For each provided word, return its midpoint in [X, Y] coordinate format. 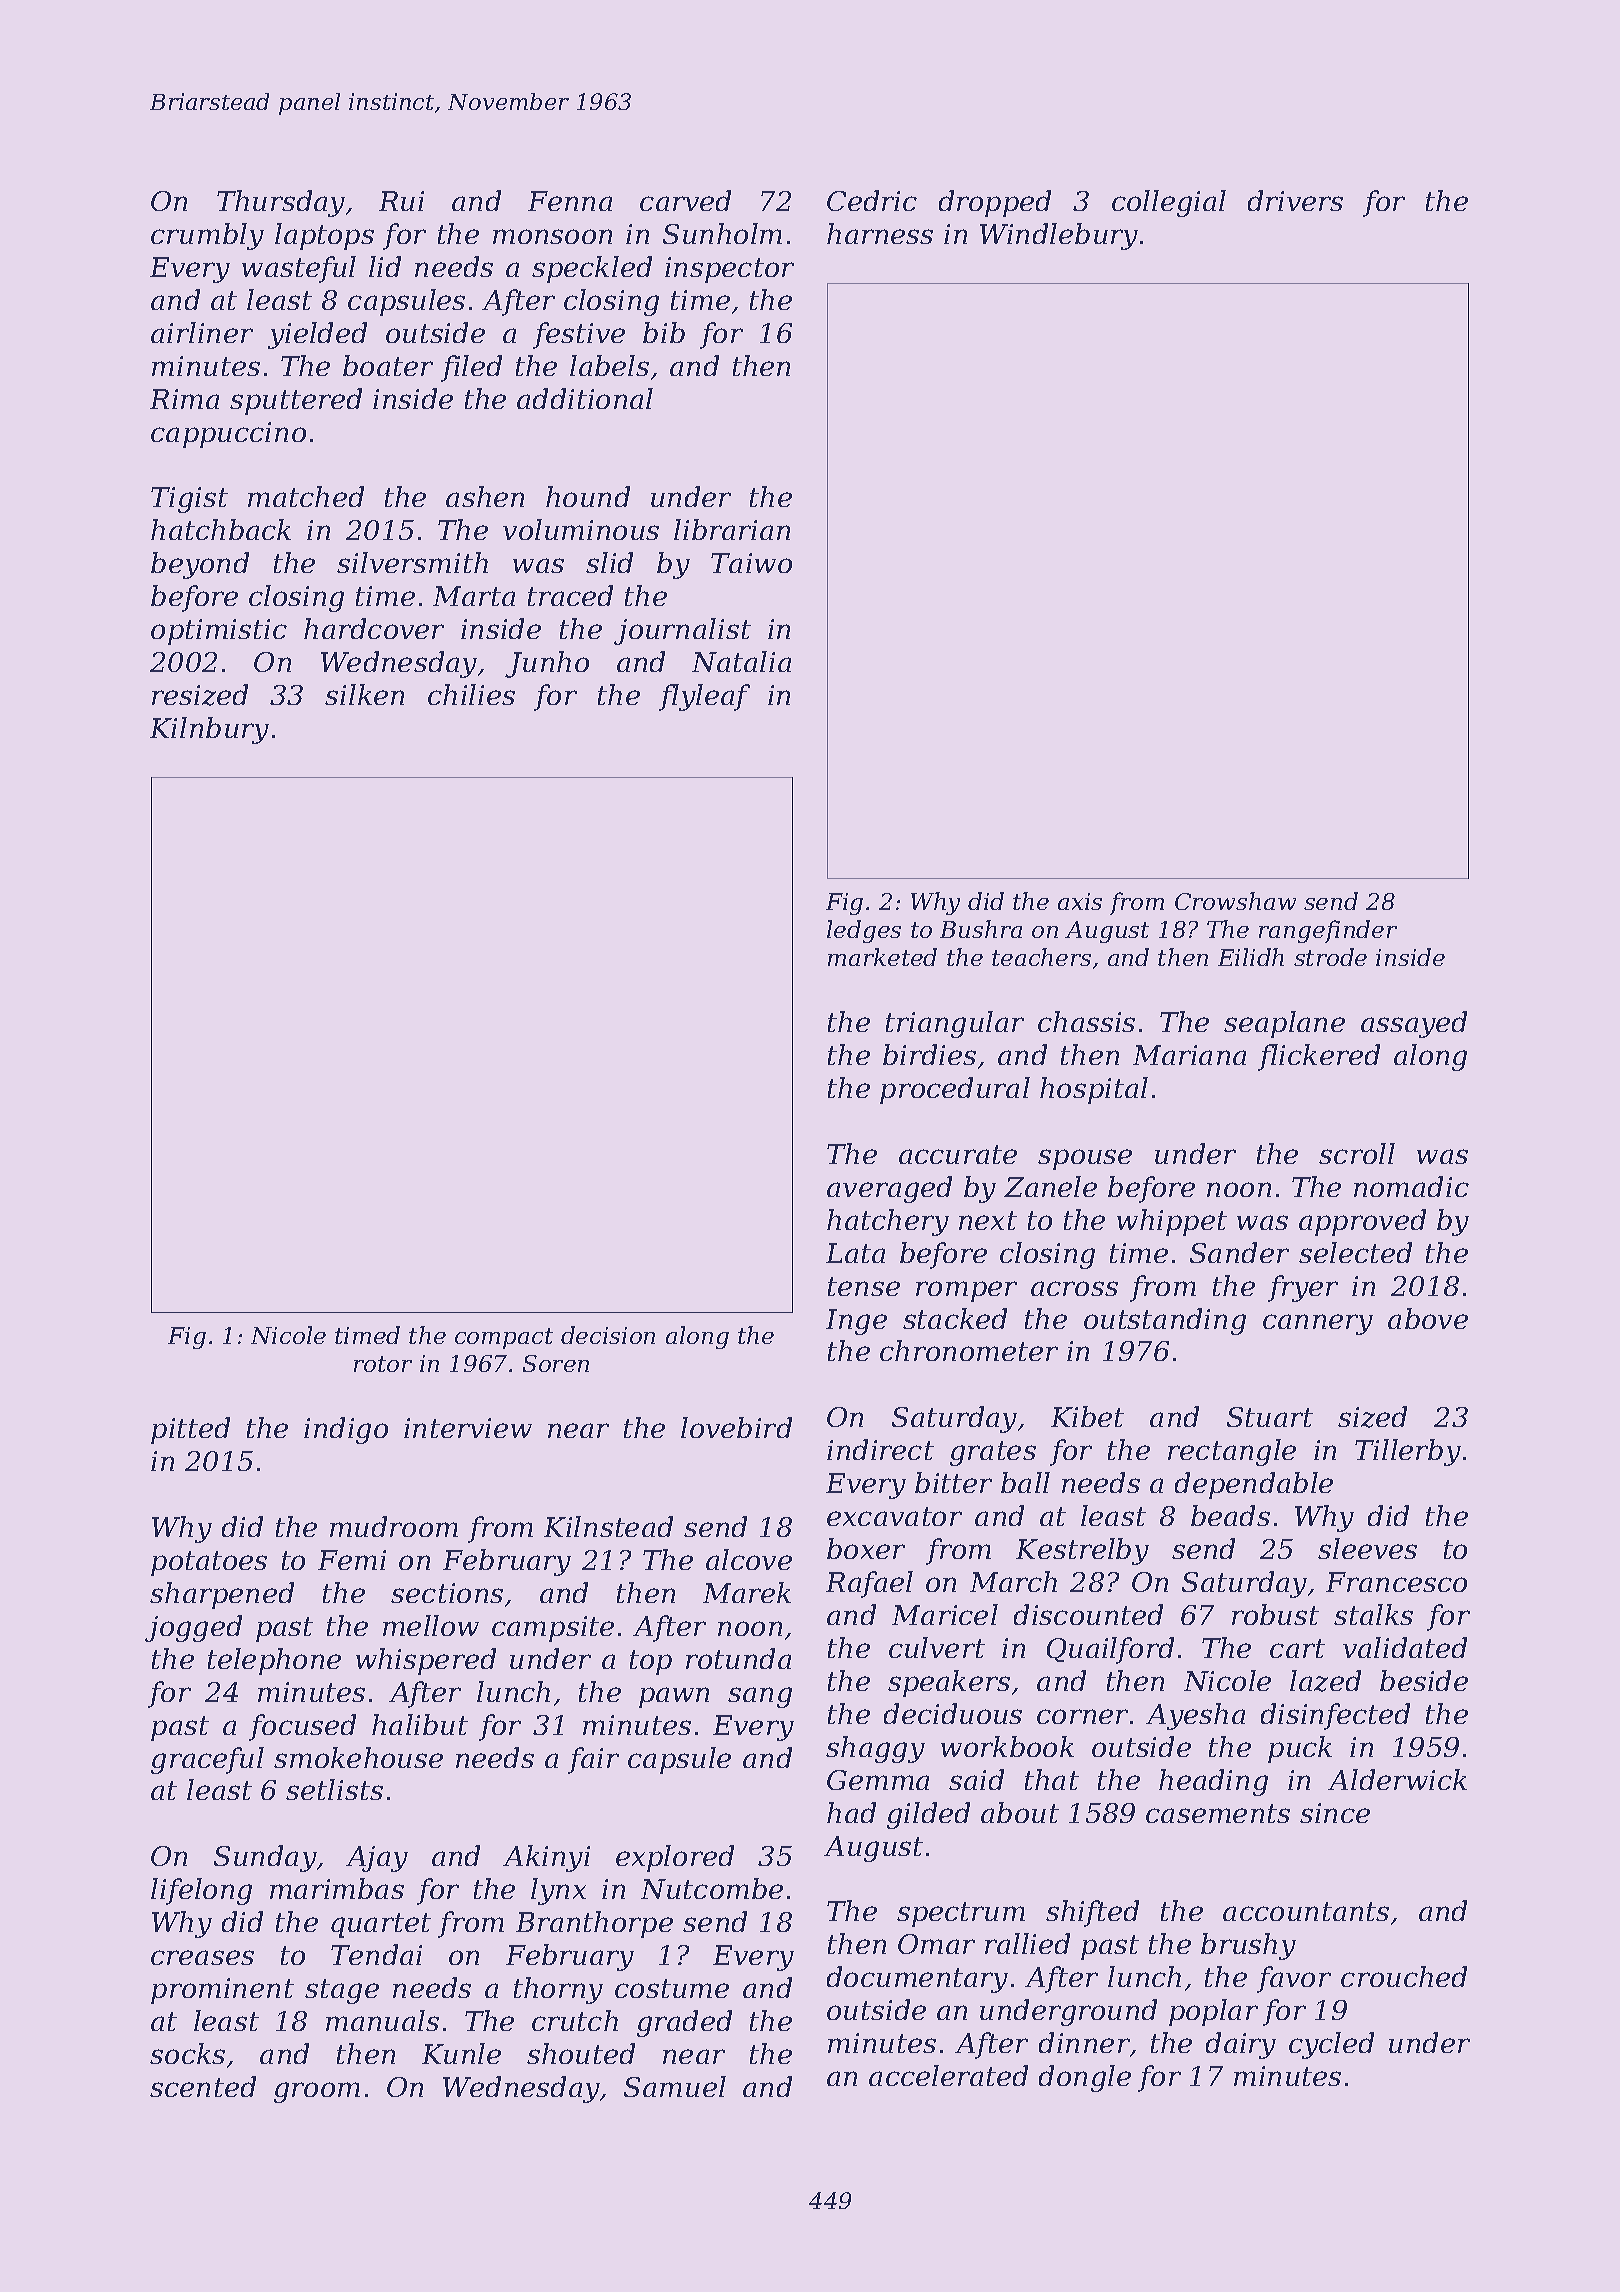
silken [364, 694]
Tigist [189, 500]
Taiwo [751, 563]
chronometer [969, 1350]
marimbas [337, 1888]
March [1013, 1581]
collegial [1169, 203]
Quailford [1110, 1650]
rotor [383, 1364]
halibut [420, 1724]
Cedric [872, 200]
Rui [401, 201]
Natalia [741, 661]
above [1428, 1318]
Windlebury [1059, 236]
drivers [1295, 200]
